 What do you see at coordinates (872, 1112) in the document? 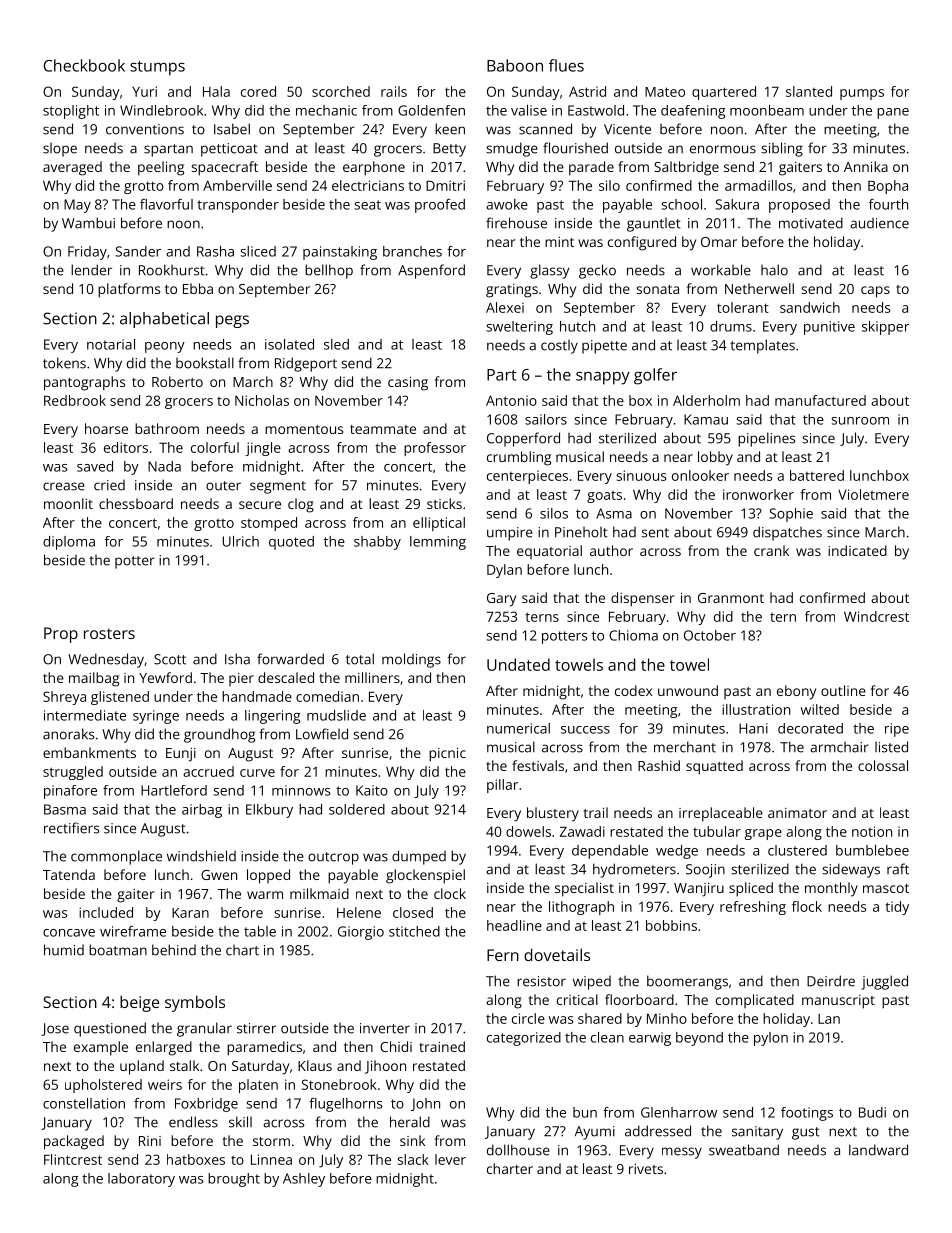
I see `Budi` at bounding box center [872, 1112].
